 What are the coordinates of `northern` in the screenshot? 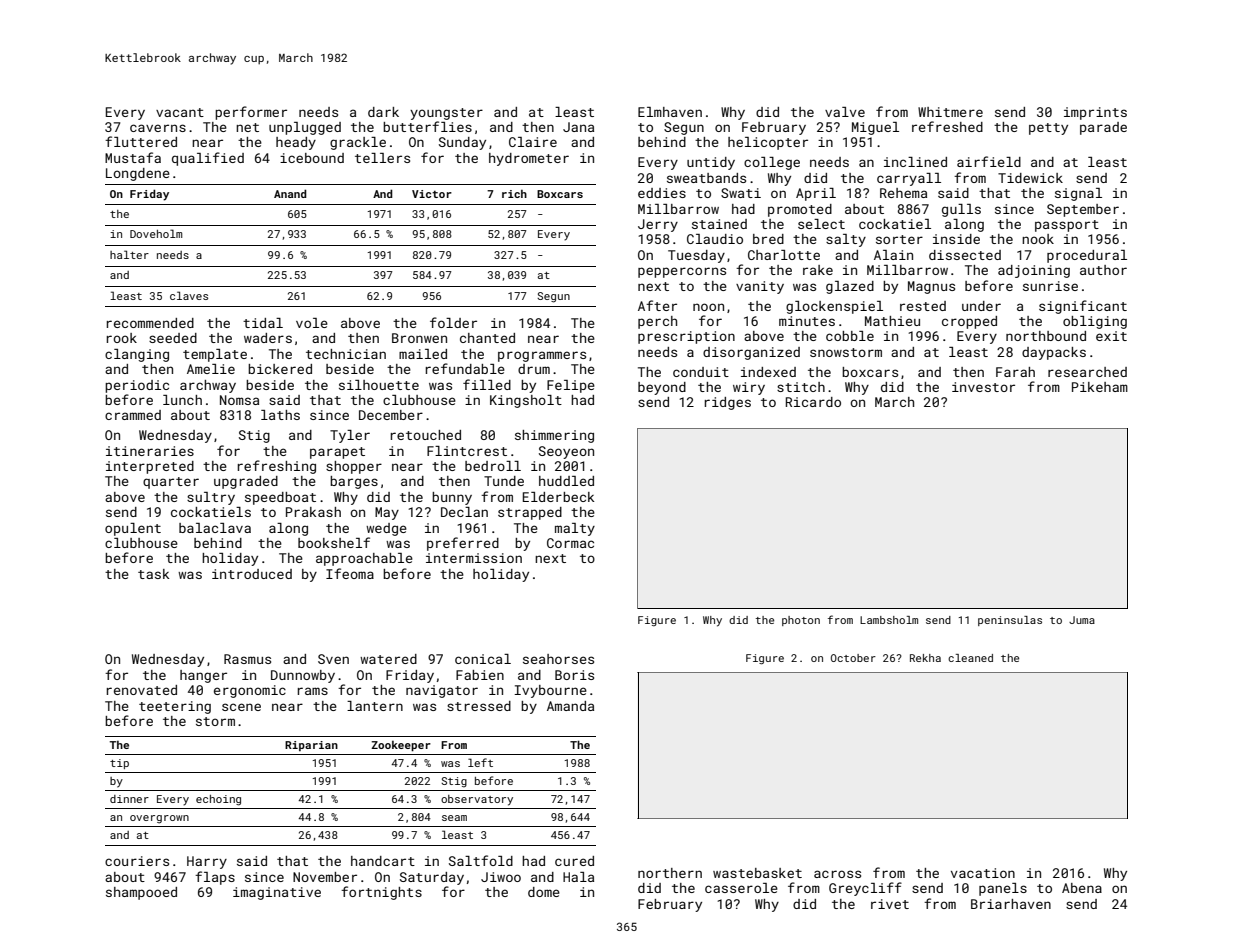 It's located at (670, 873).
